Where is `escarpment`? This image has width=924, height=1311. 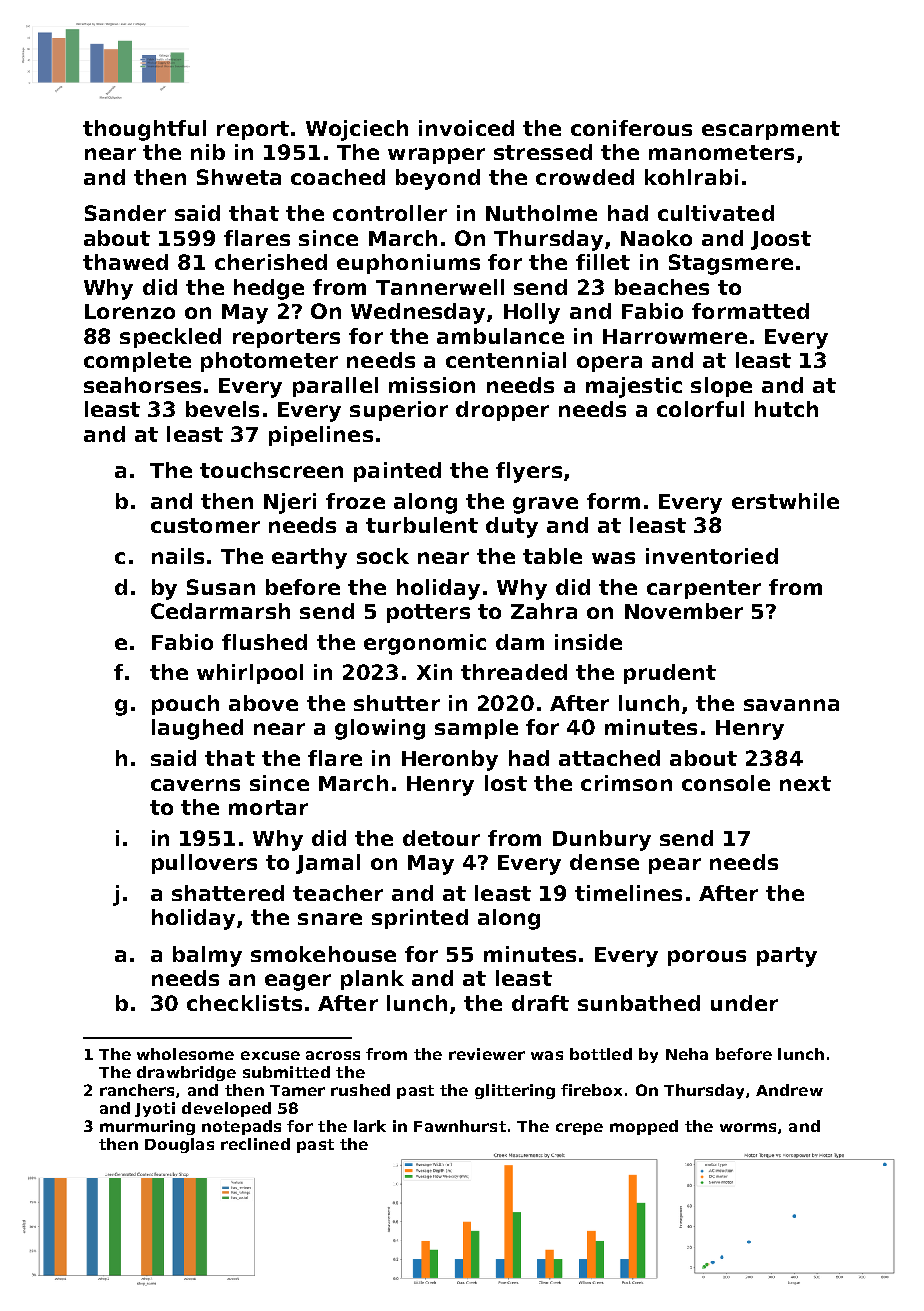 escarpment is located at coordinates (771, 130).
